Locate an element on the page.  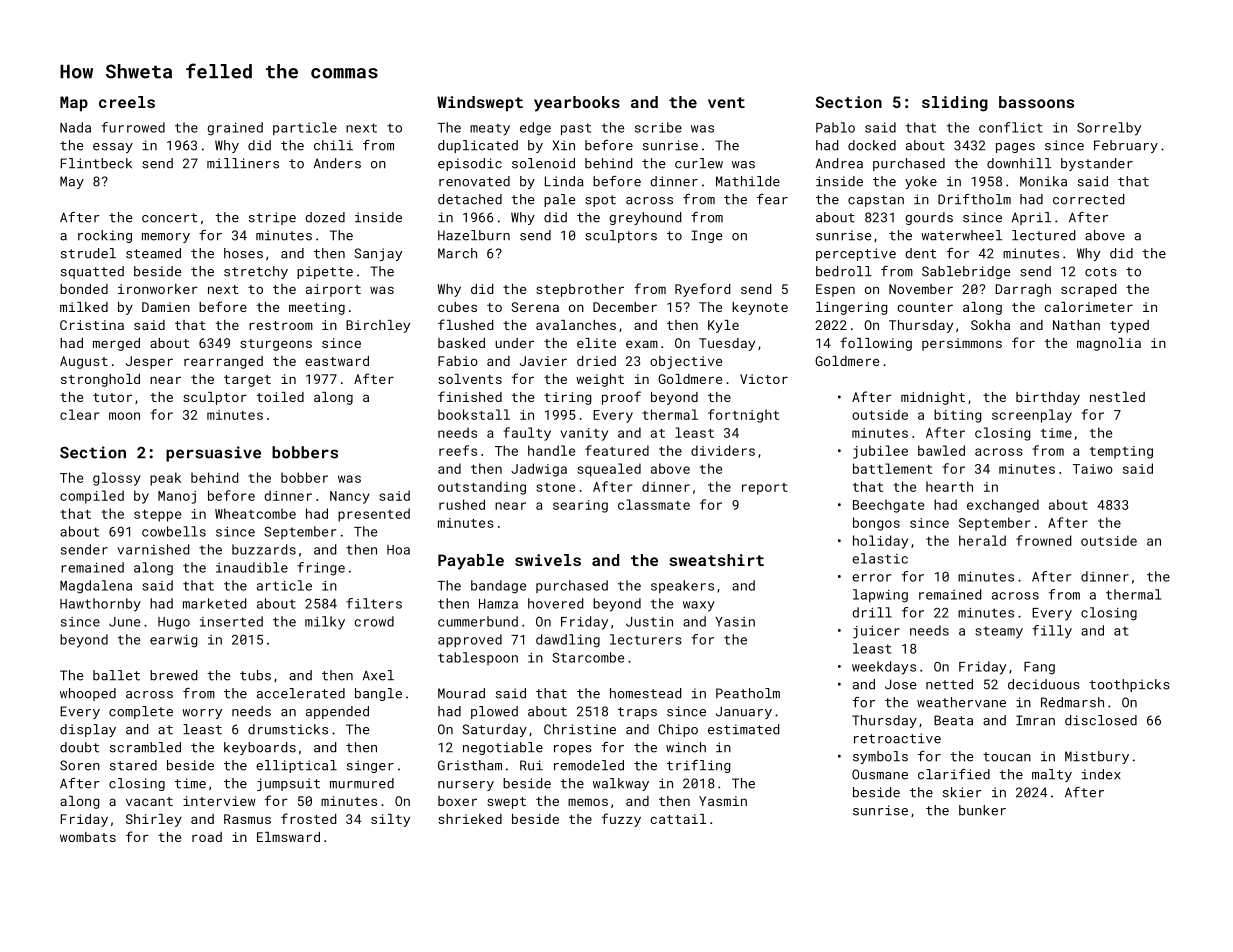
Manoj is located at coordinates (177, 497).
